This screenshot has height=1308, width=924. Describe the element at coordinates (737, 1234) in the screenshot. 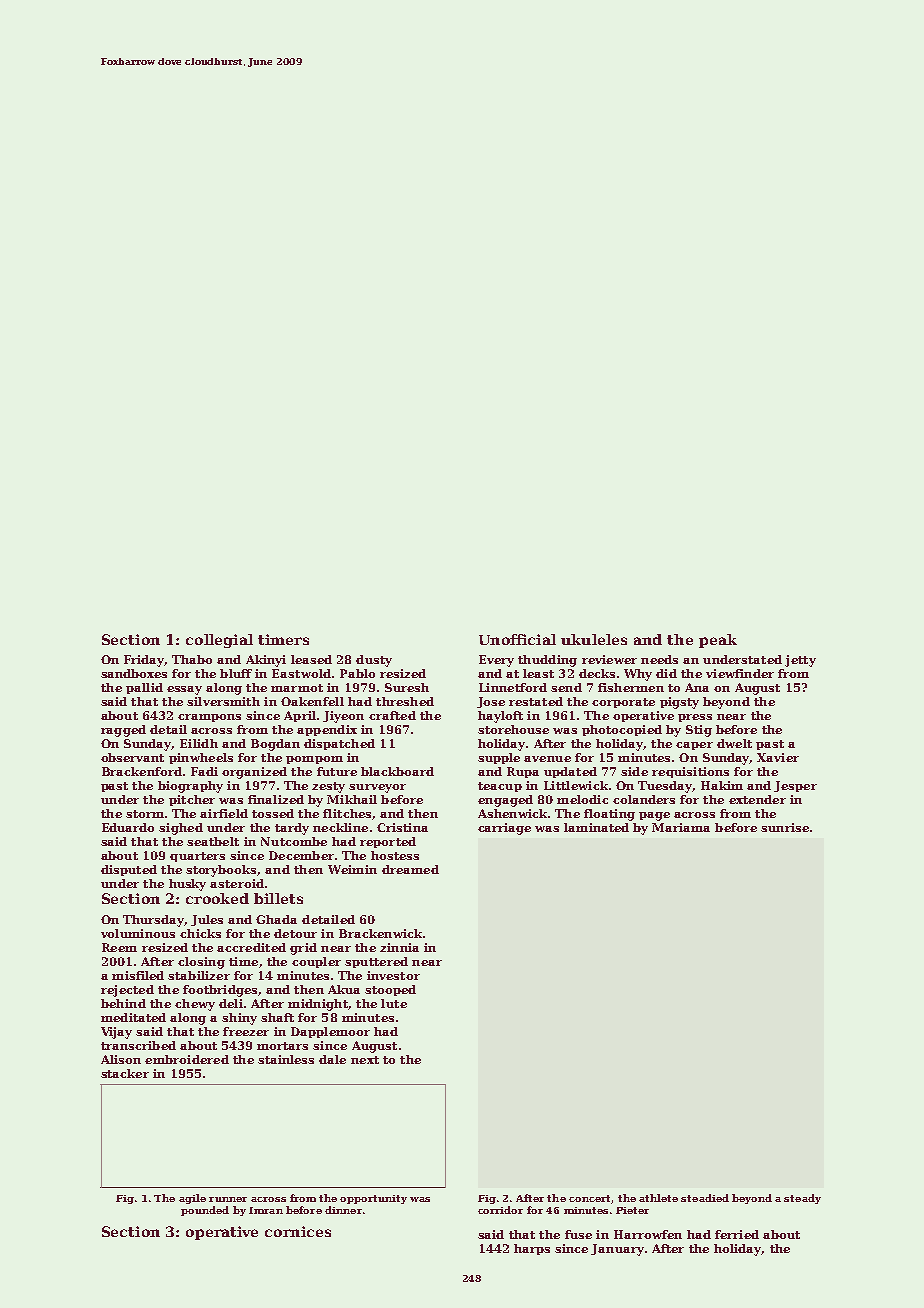

I see `ferried` at that location.
